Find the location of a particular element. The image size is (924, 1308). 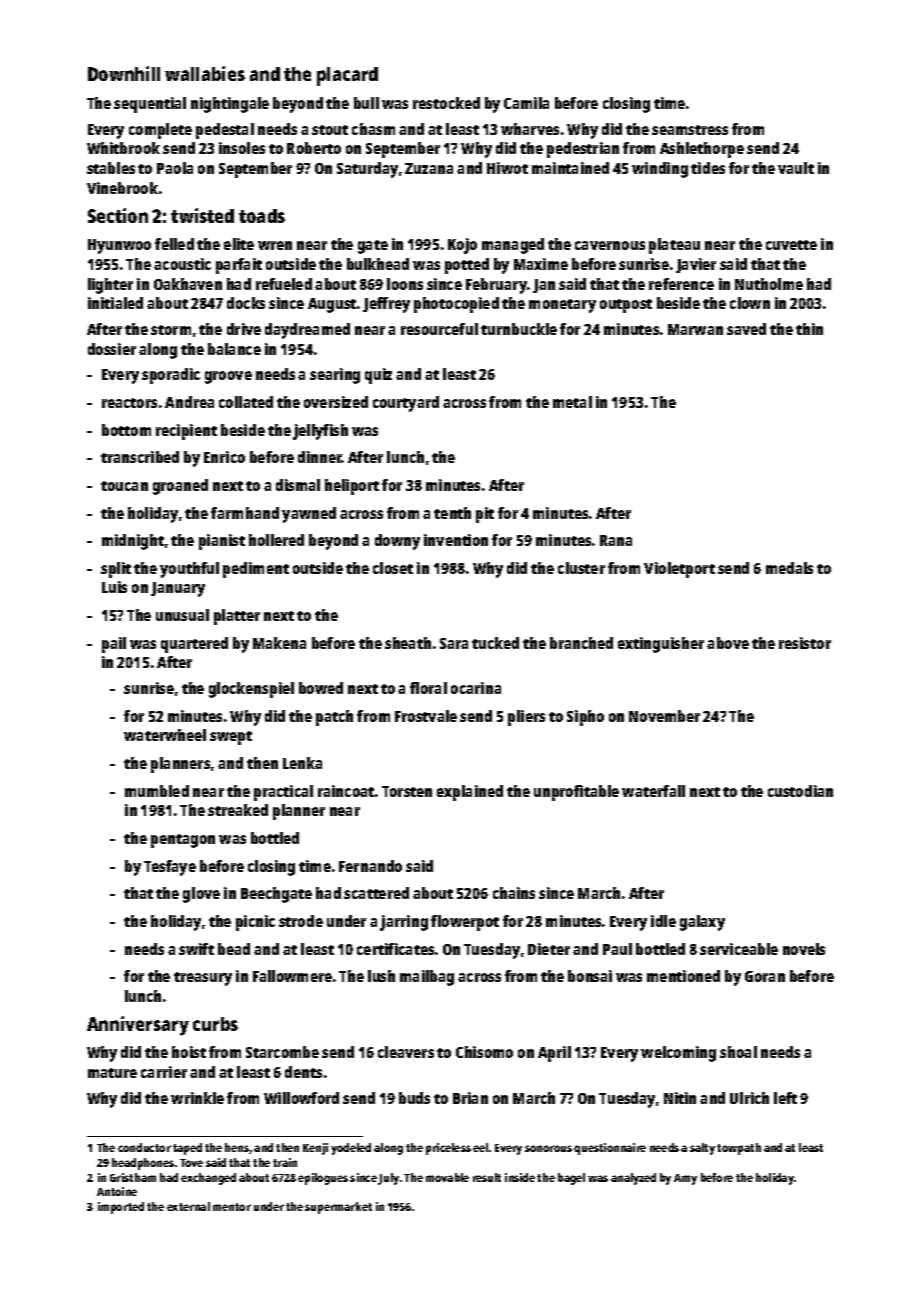

complete is located at coordinates (160, 131).
